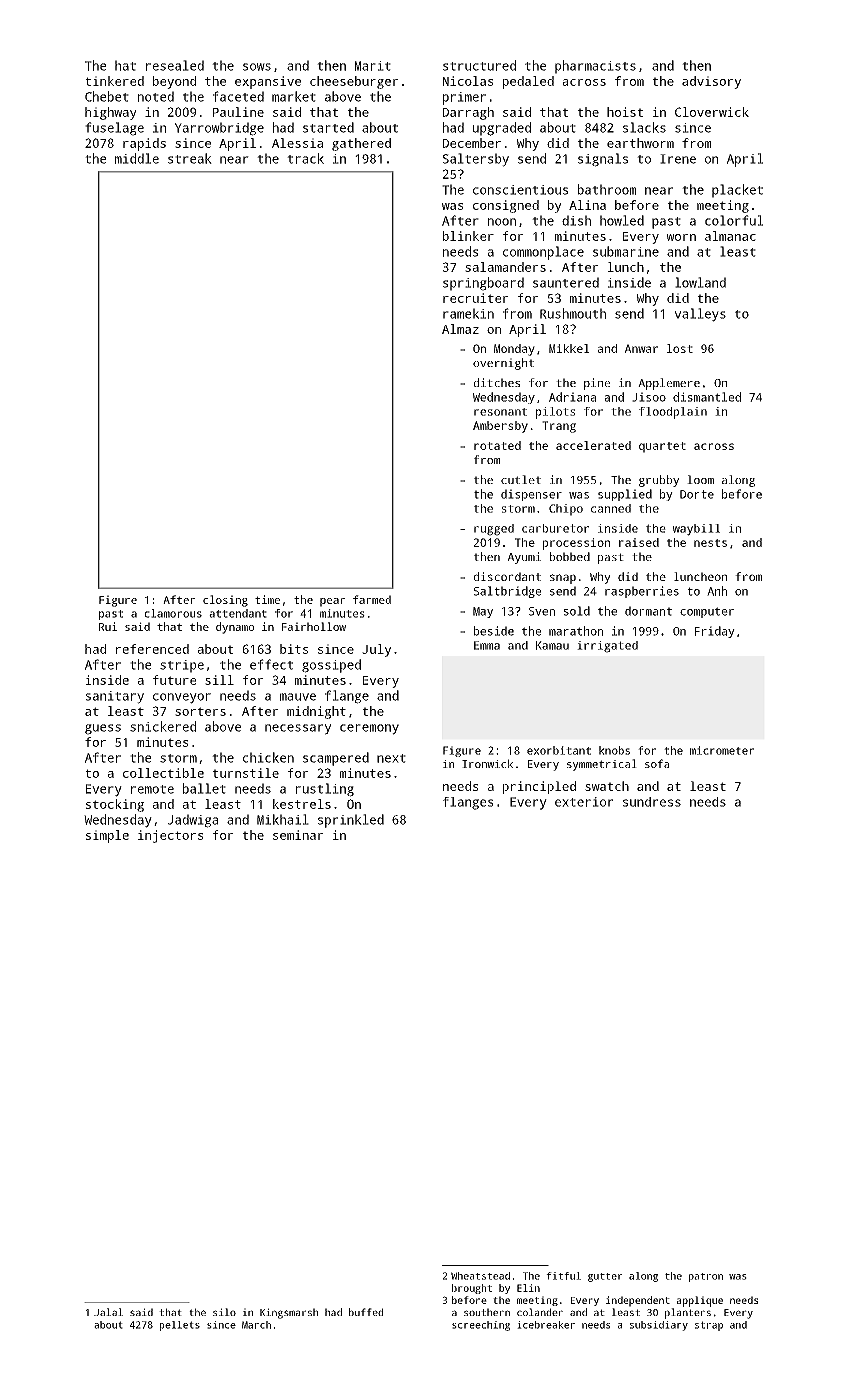  What do you see at coordinates (711, 82) in the screenshot?
I see `advisory` at bounding box center [711, 82].
